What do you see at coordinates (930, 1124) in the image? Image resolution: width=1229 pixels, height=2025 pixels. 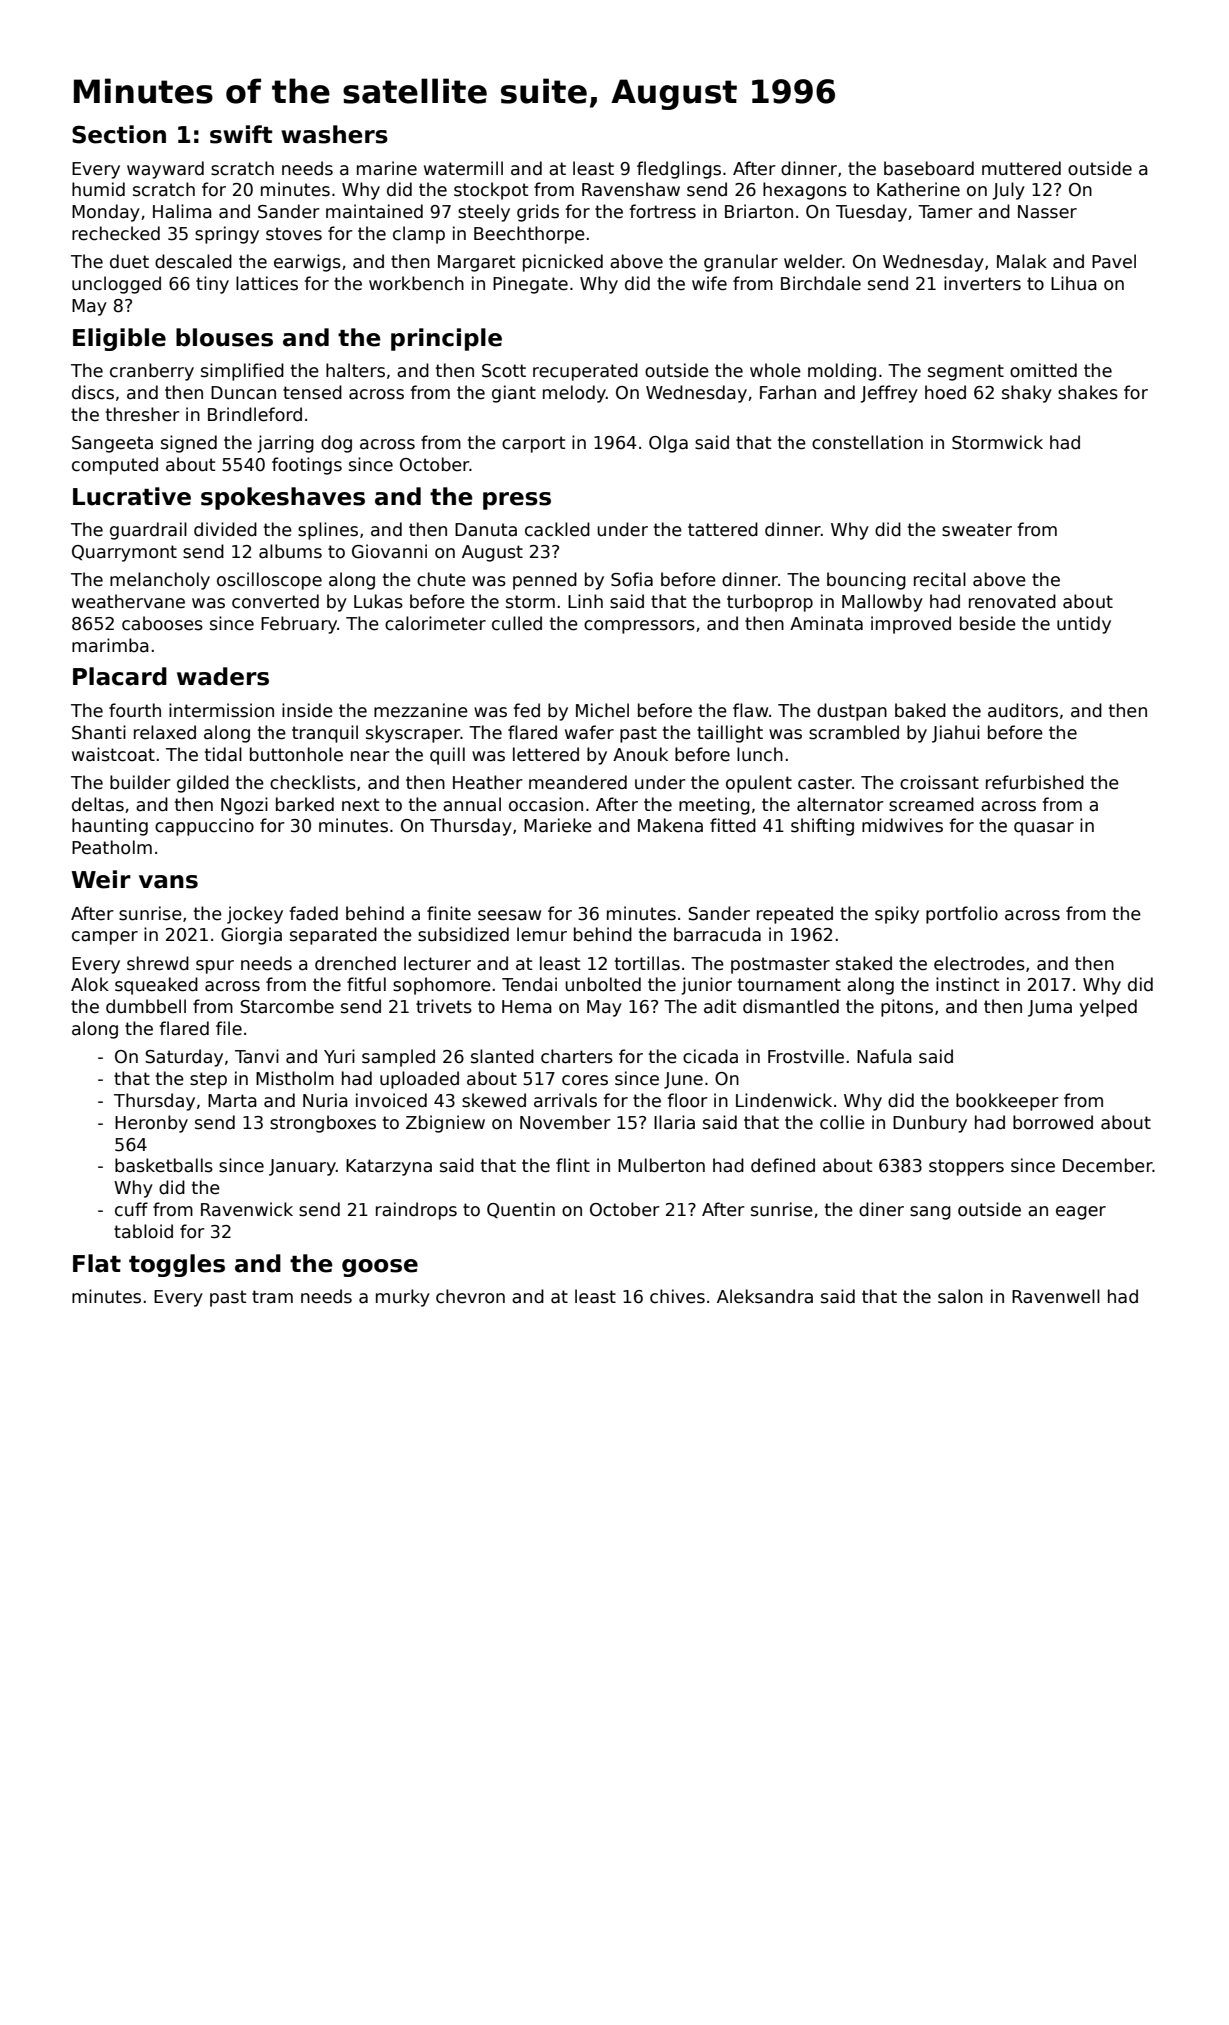 I see `Dunbury` at bounding box center [930, 1124].
